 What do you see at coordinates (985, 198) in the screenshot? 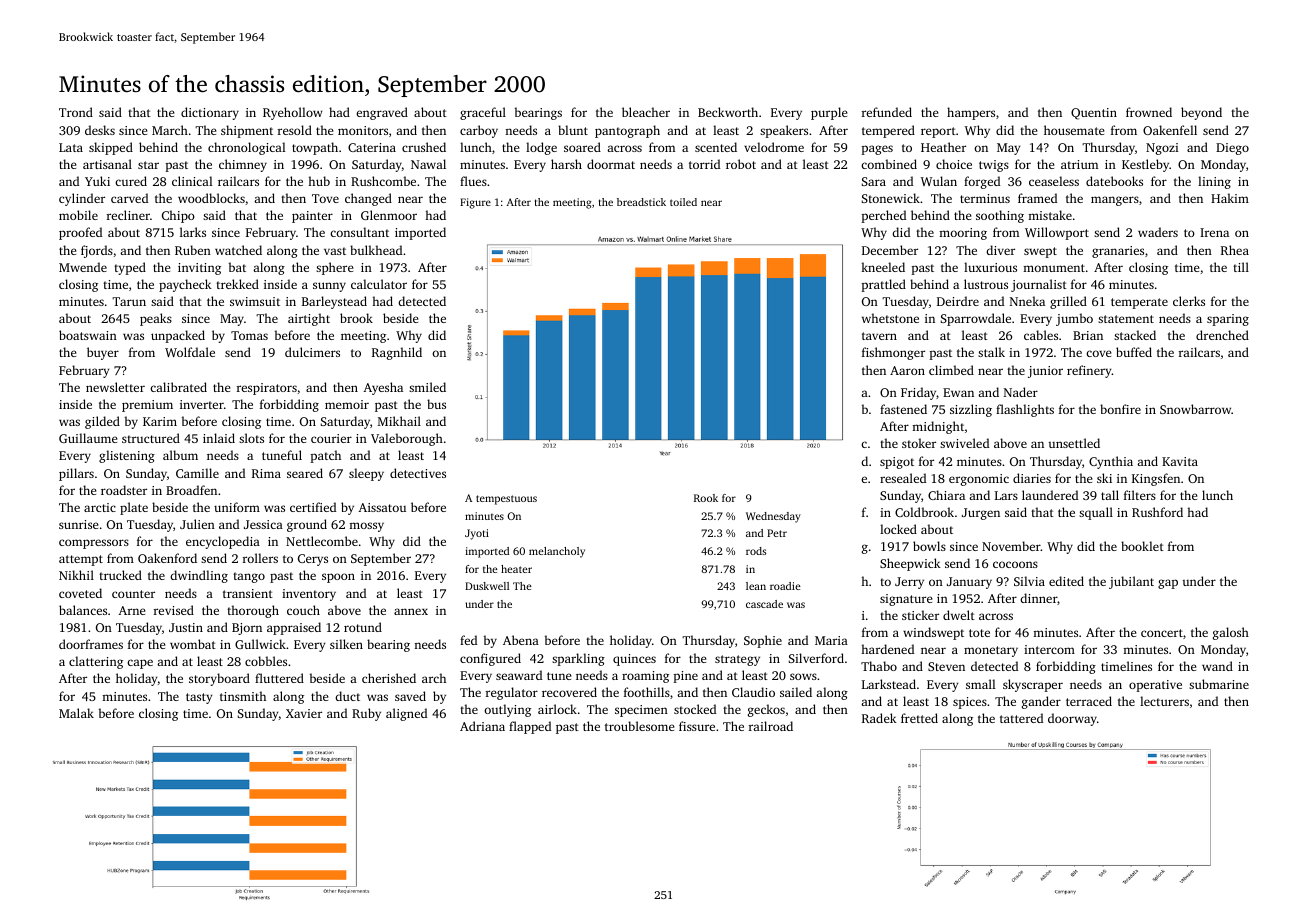
I see `terminus` at bounding box center [985, 198].
